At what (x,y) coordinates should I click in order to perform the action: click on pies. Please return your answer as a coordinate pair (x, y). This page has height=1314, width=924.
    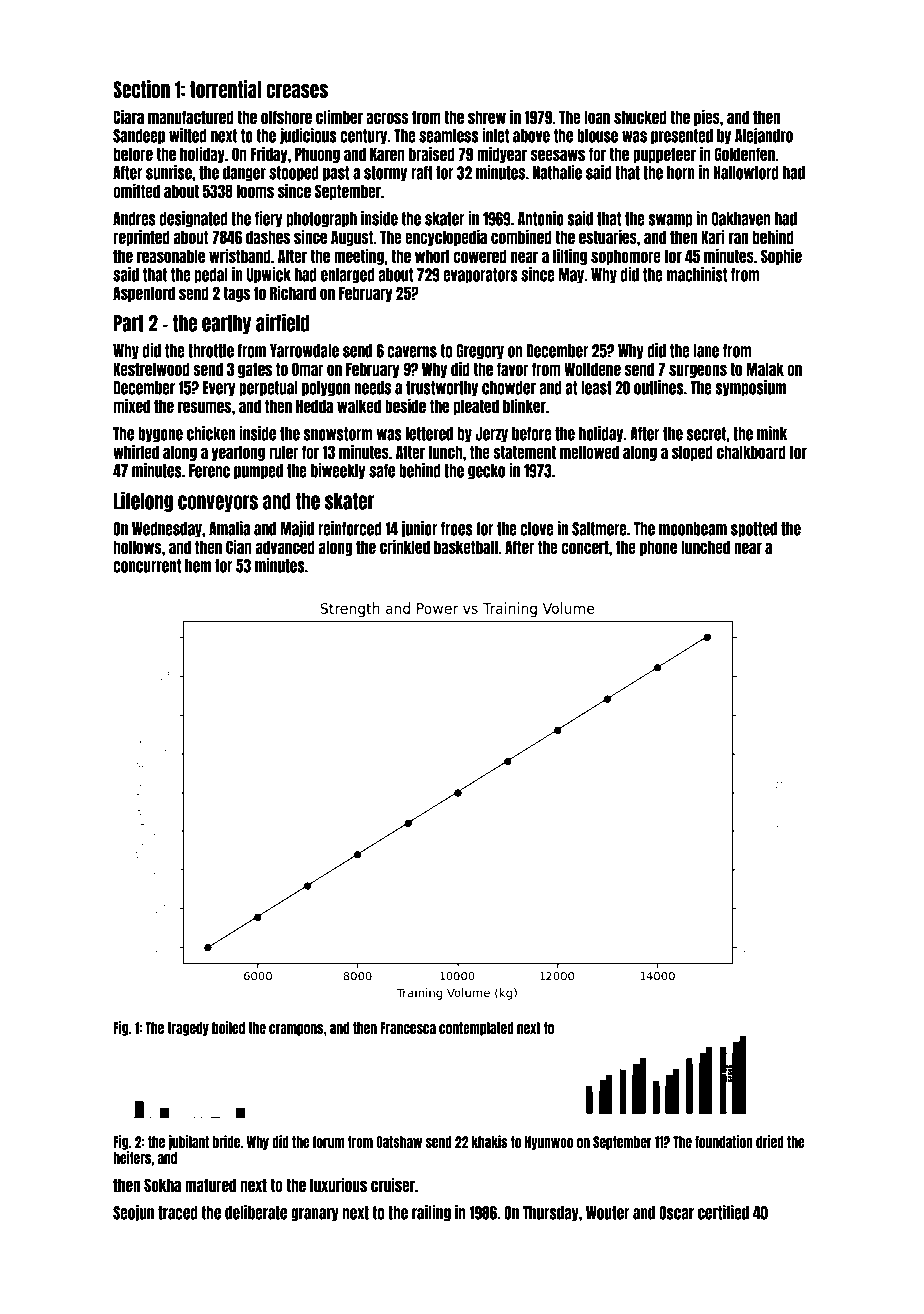
    Looking at the image, I should click on (707, 117).
